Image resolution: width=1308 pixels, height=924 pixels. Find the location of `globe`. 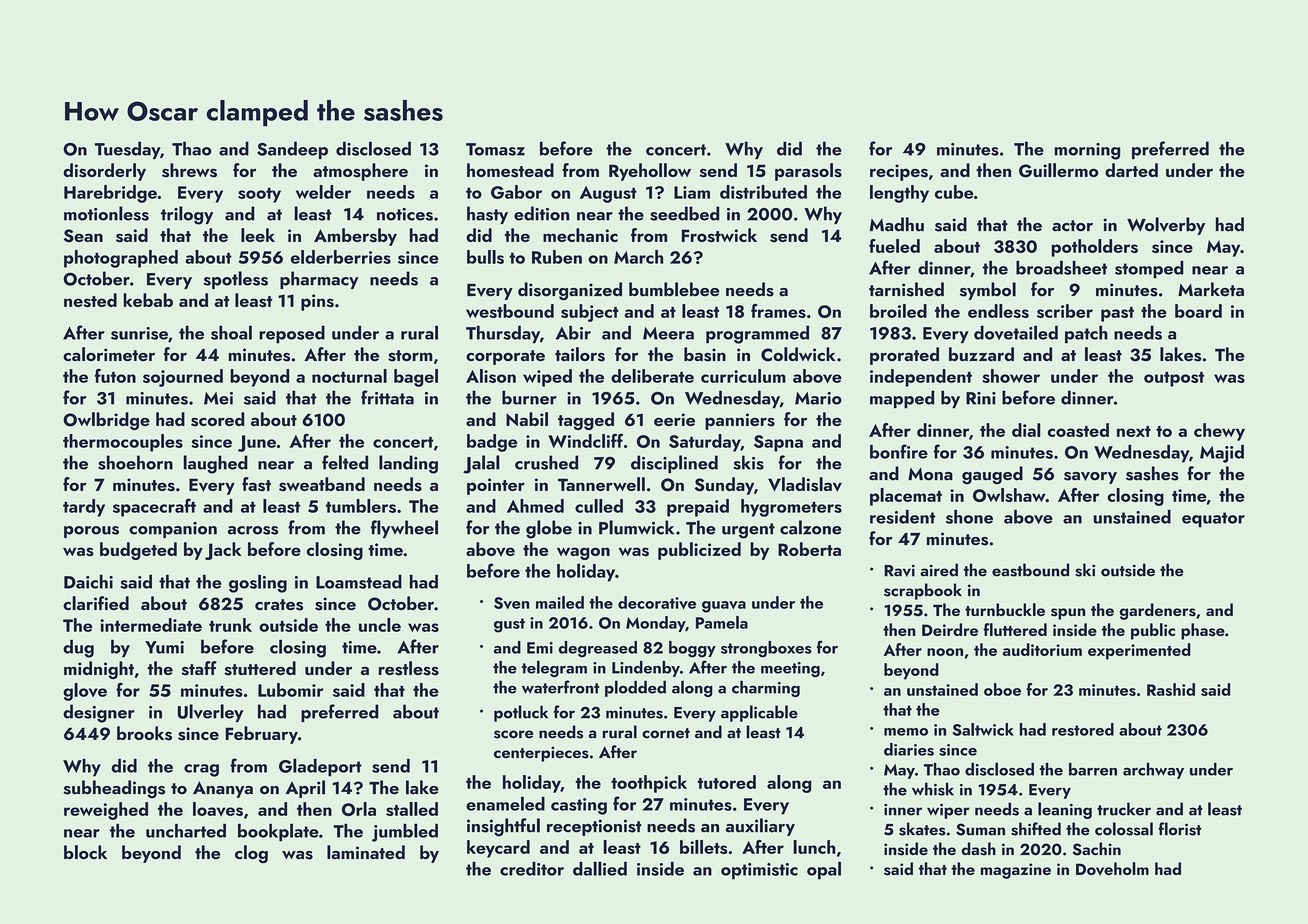

globe is located at coordinates (549, 529).
